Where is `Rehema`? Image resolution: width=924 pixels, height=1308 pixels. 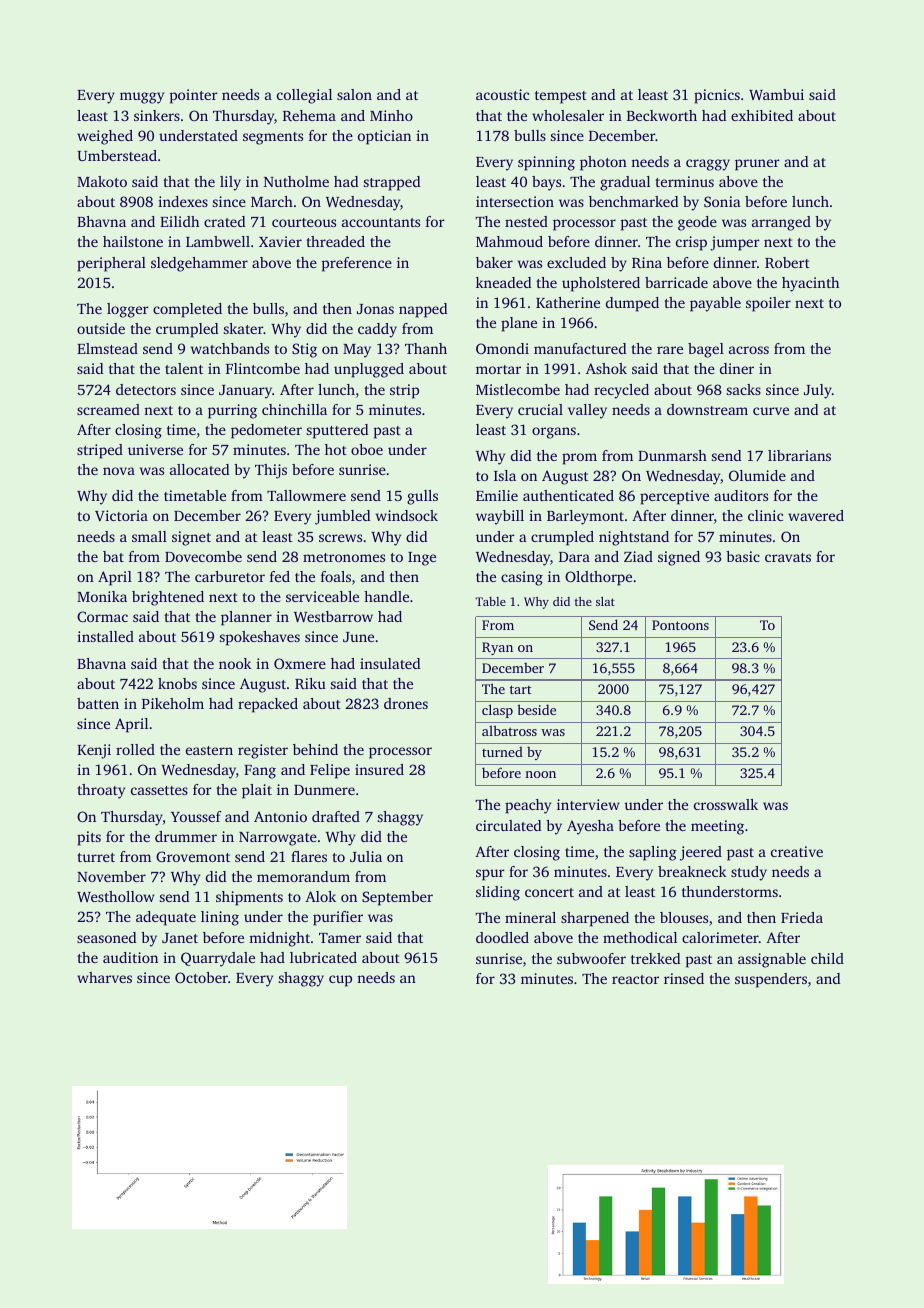 Rehema is located at coordinates (309, 115).
